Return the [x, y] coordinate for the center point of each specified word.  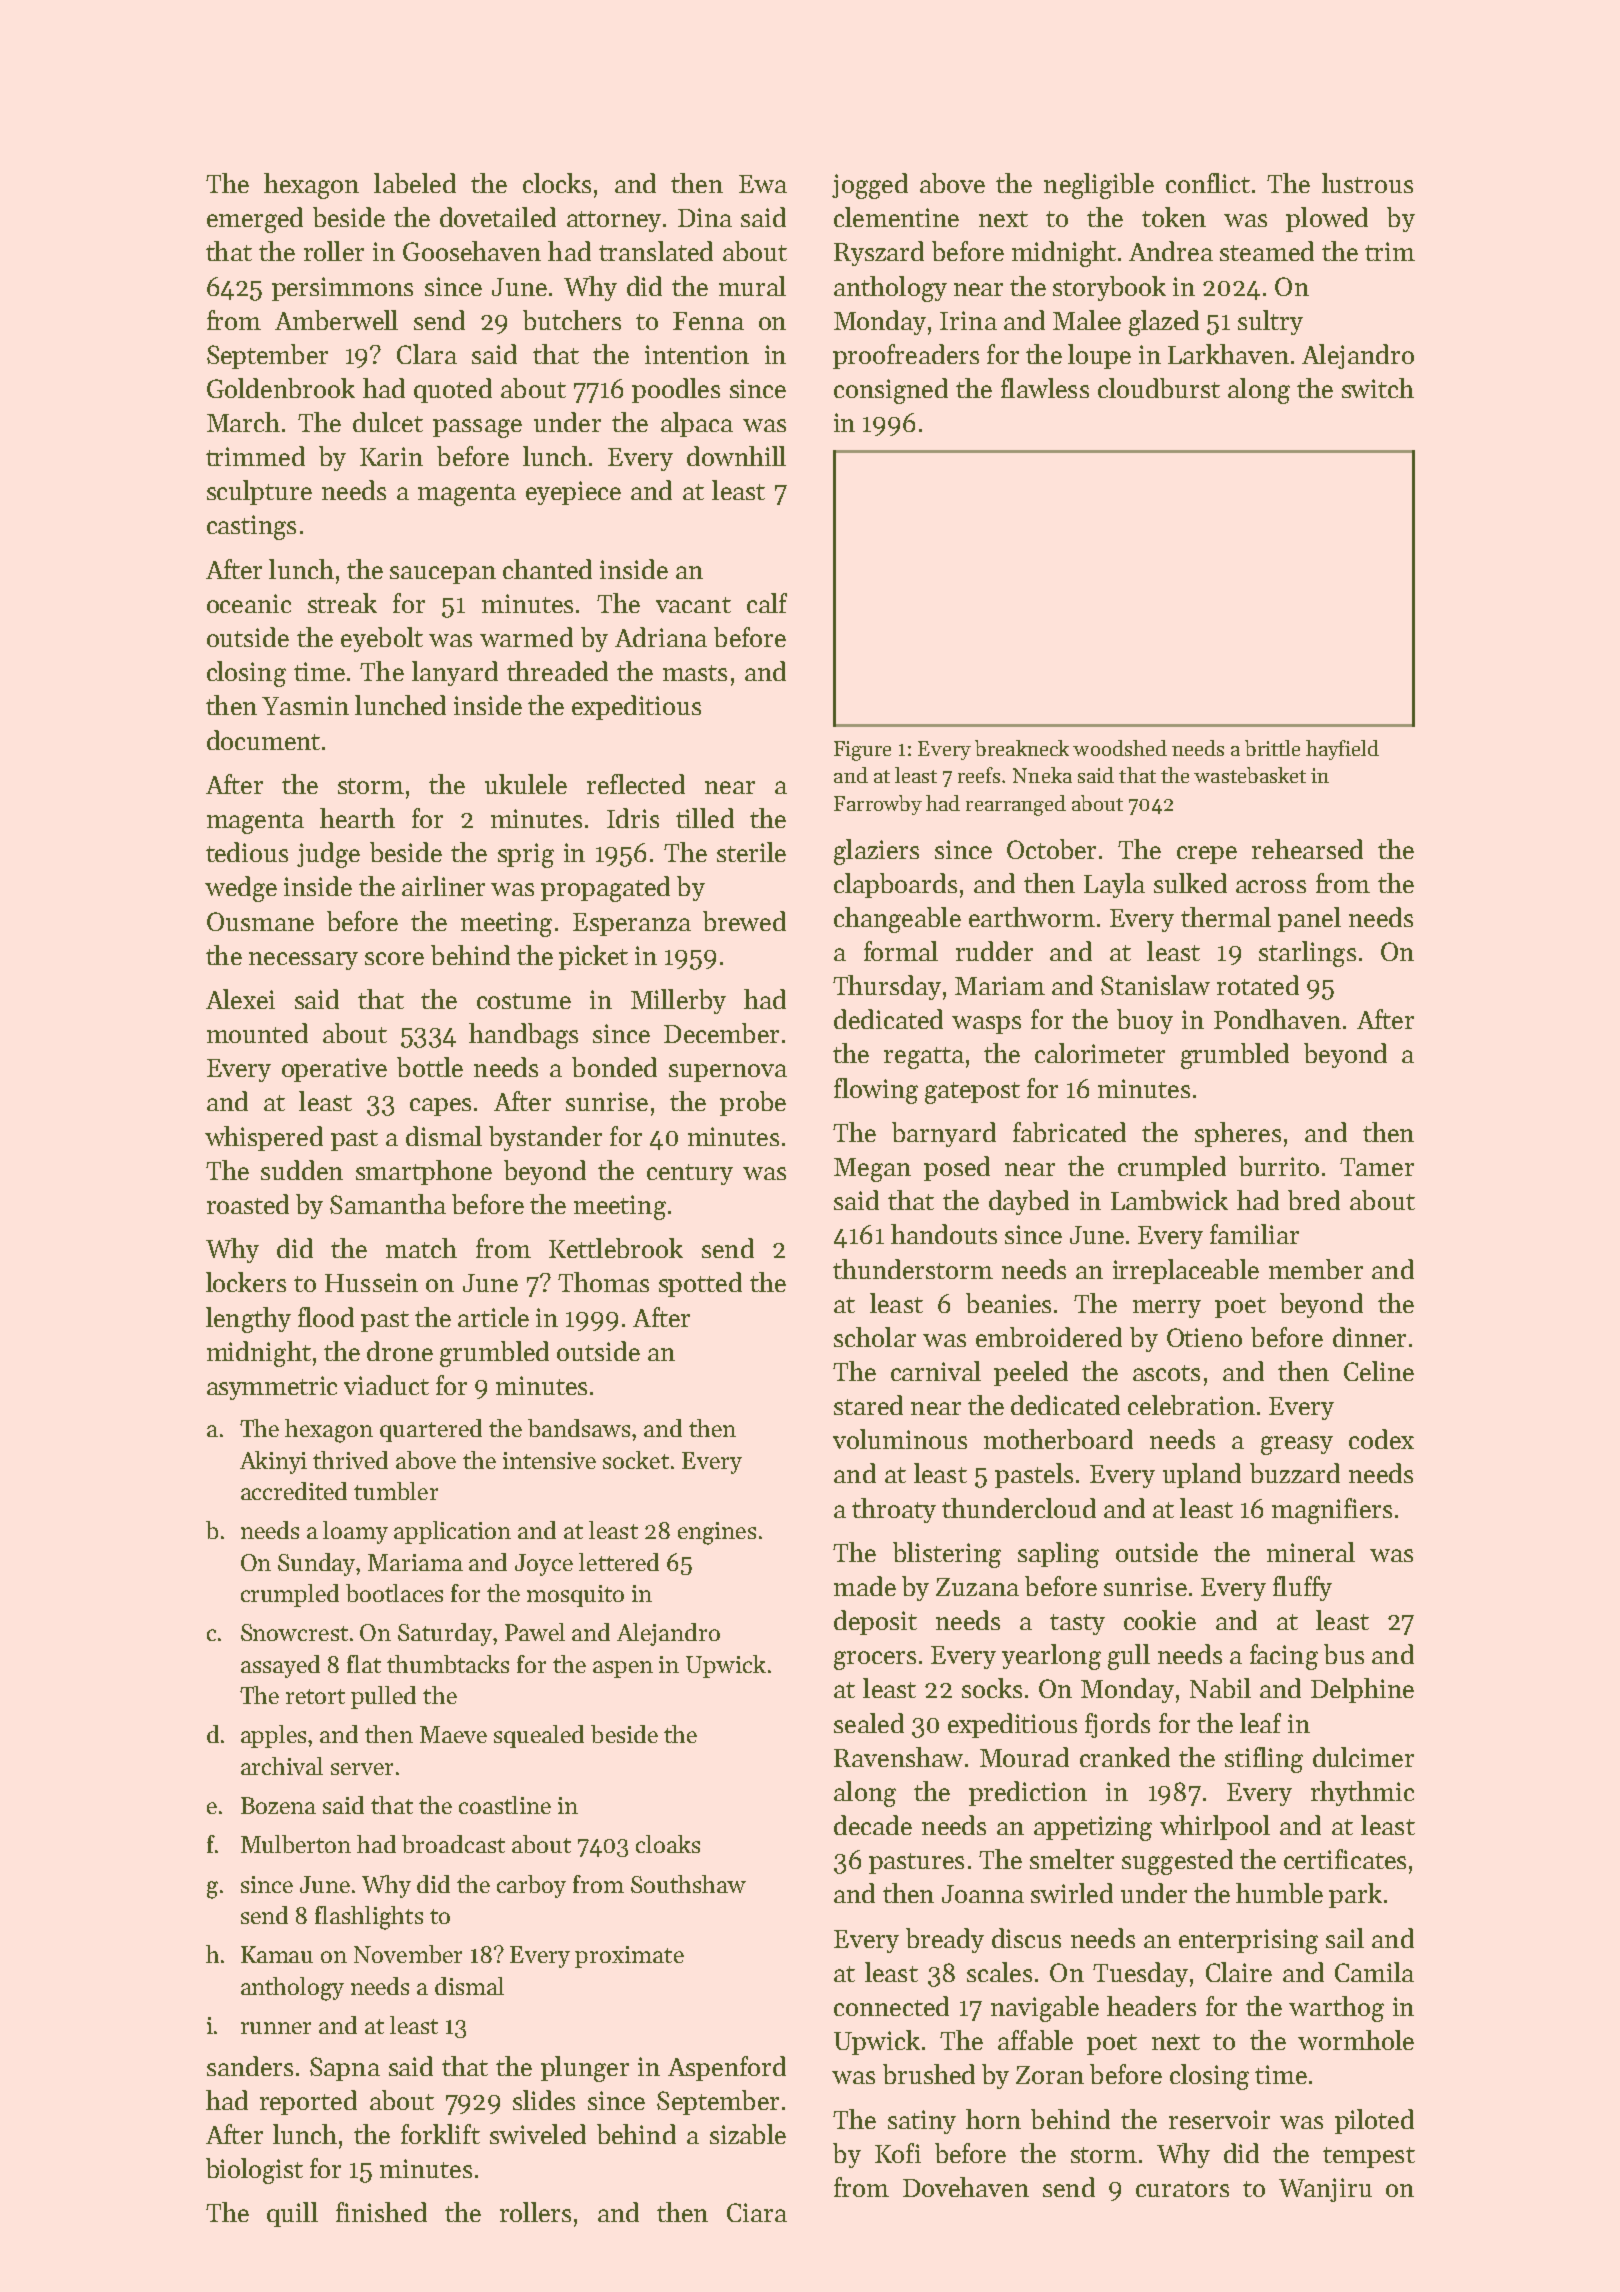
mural [752, 286]
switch [1378, 388]
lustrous [1367, 183]
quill [292, 2214]
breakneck [1022, 748]
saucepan [443, 575]
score [394, 958]
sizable [748, 2134]
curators [1182, 2189]
